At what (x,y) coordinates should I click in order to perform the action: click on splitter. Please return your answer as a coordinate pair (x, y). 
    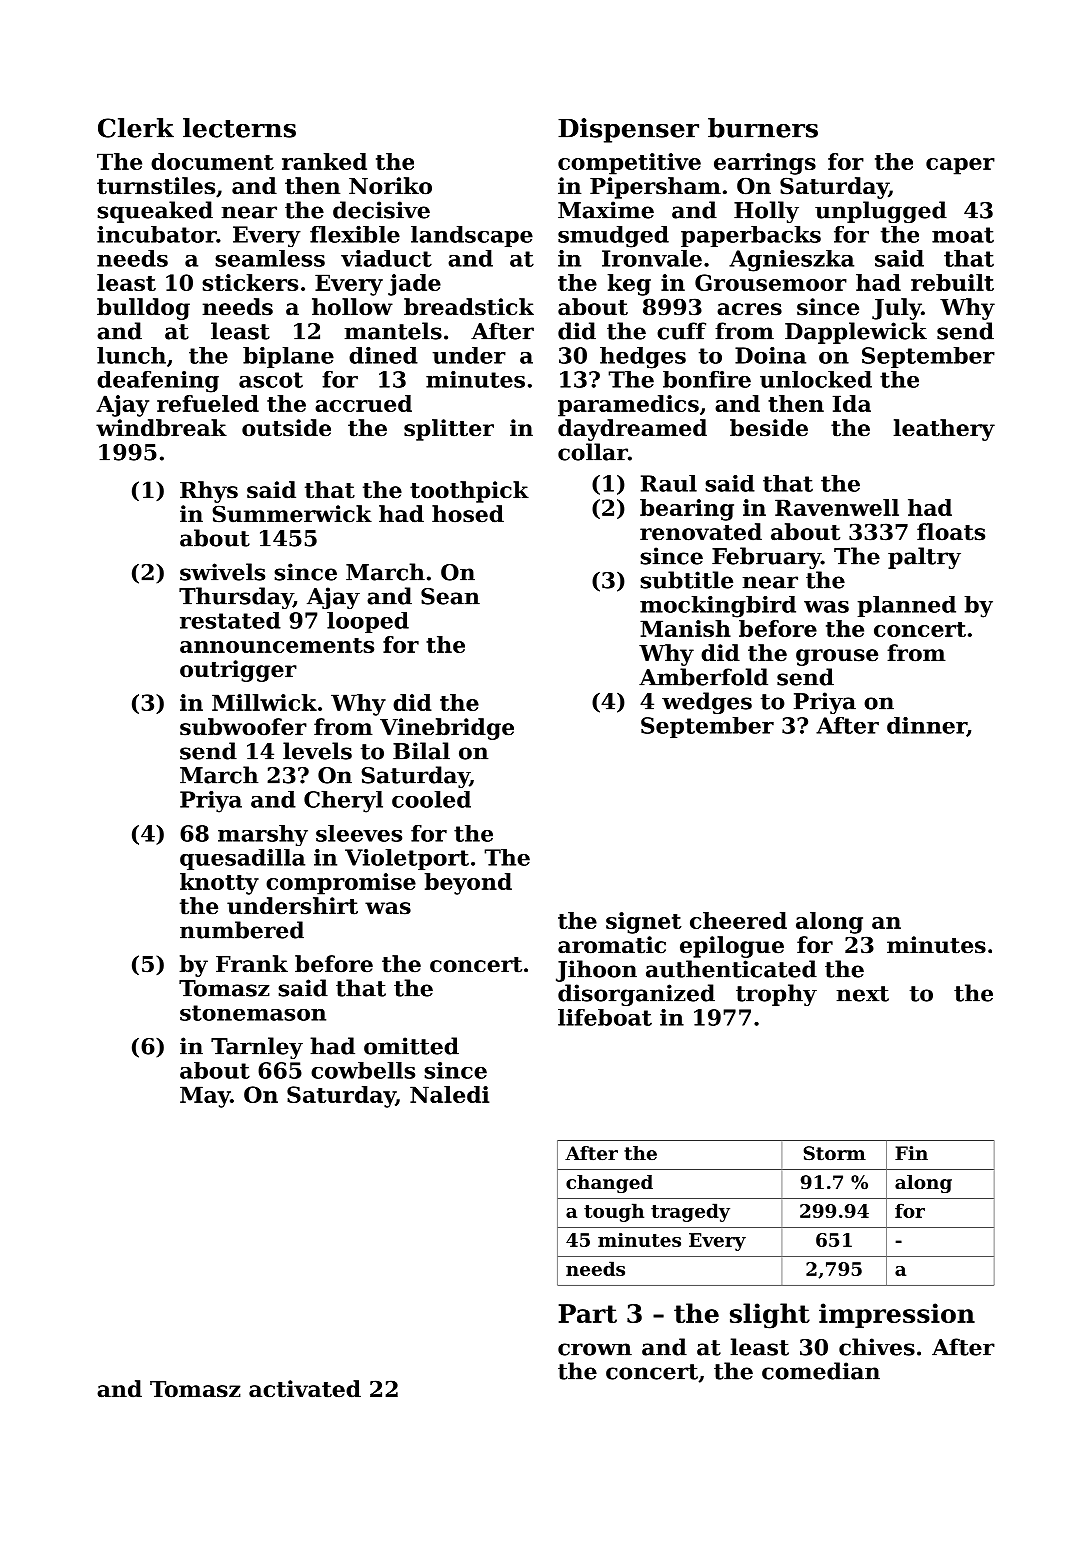
    Looking at the image, I should click on (449, 430).
